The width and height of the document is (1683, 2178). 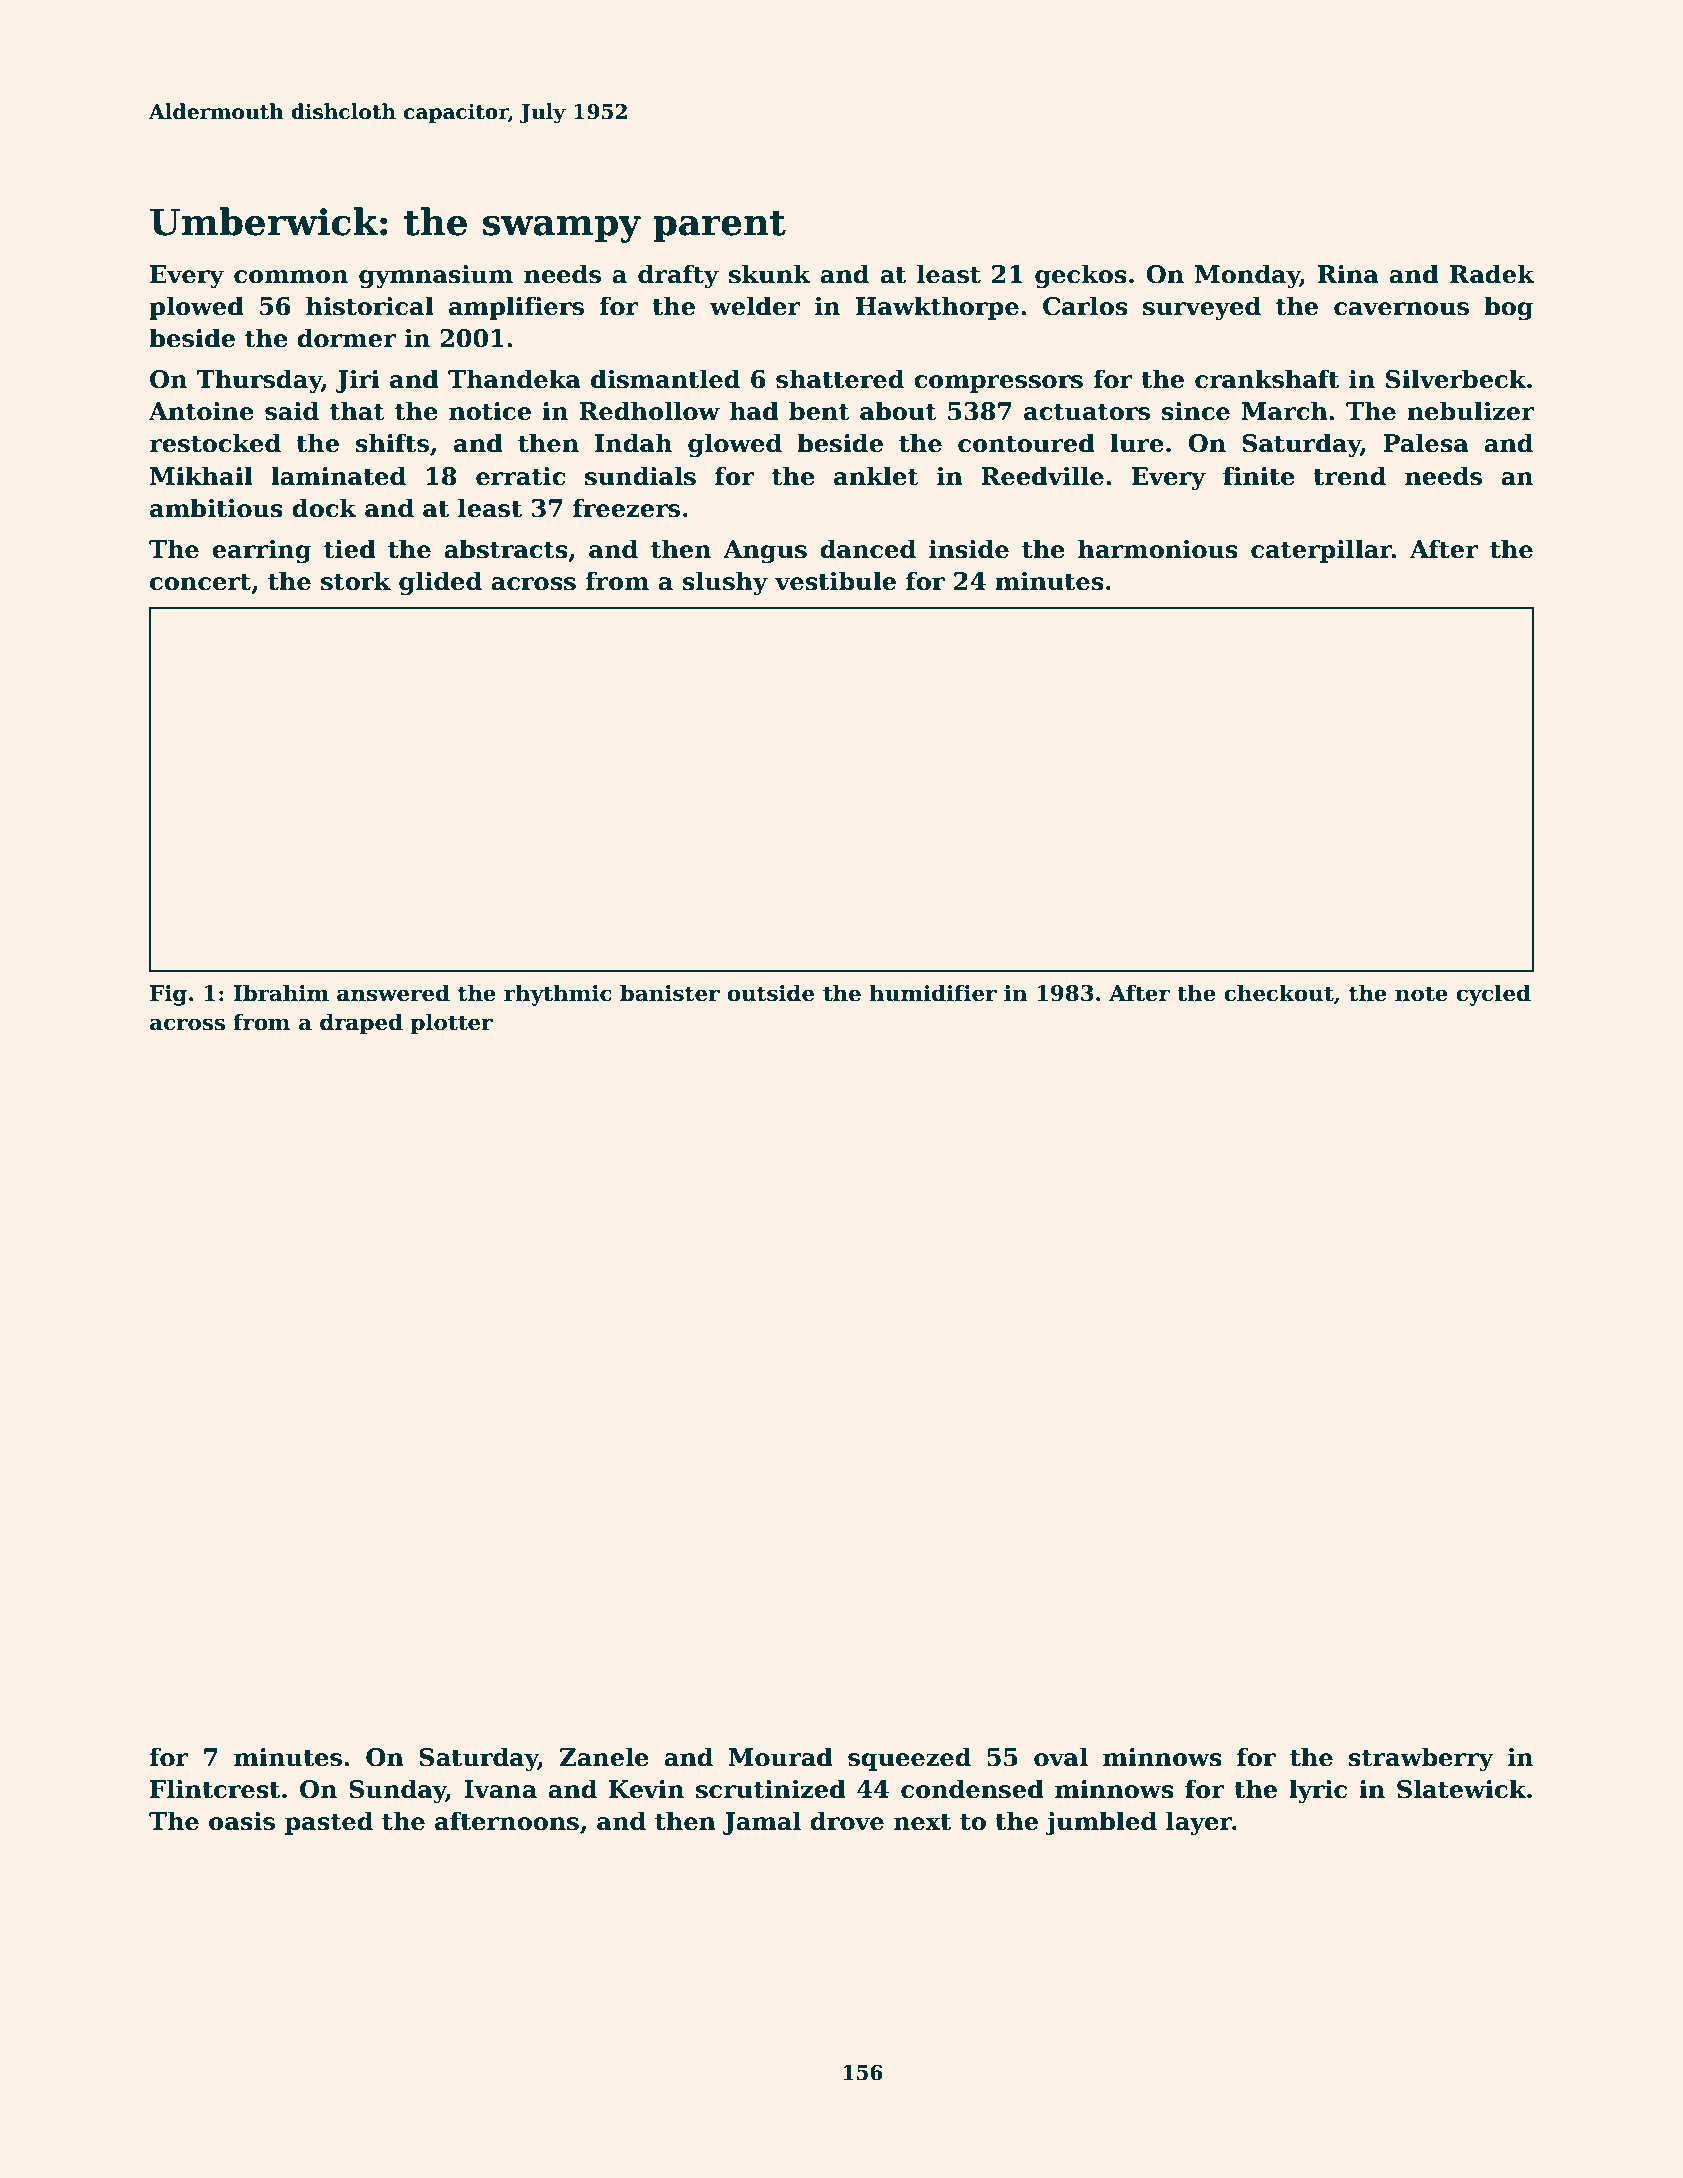 What do you see at coordinates (933, 993) in the document?
I see `humidifier` at bounding box center [933, 993].
